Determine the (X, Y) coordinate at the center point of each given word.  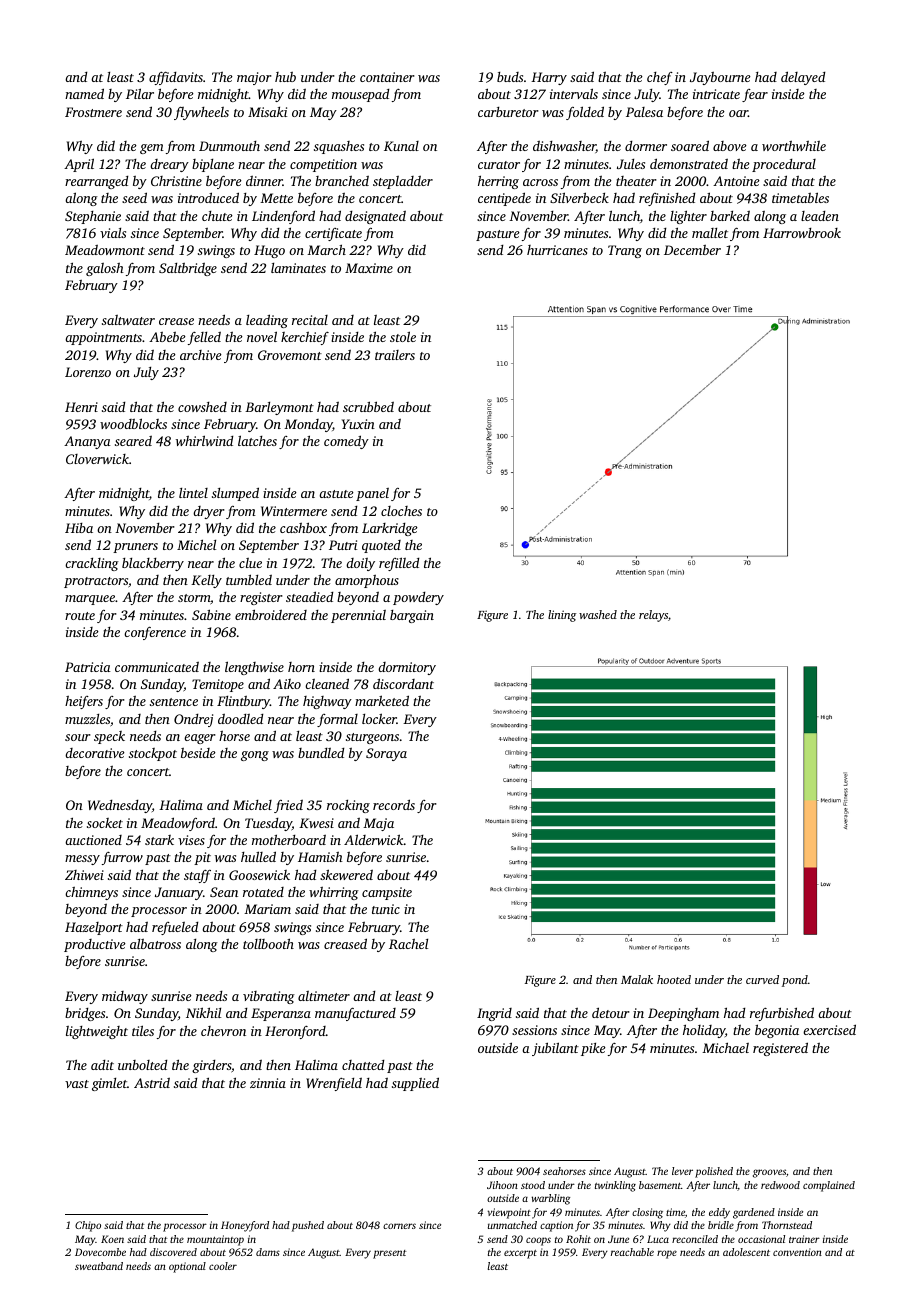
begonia (777, 1031)
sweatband (99, 1266)
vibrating (269, 997)
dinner (264, 181)
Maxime (369, 268)
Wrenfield (334, 1084)
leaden (820, 216)
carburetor (508, 112)
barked (730, 216)
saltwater (128, 320)
